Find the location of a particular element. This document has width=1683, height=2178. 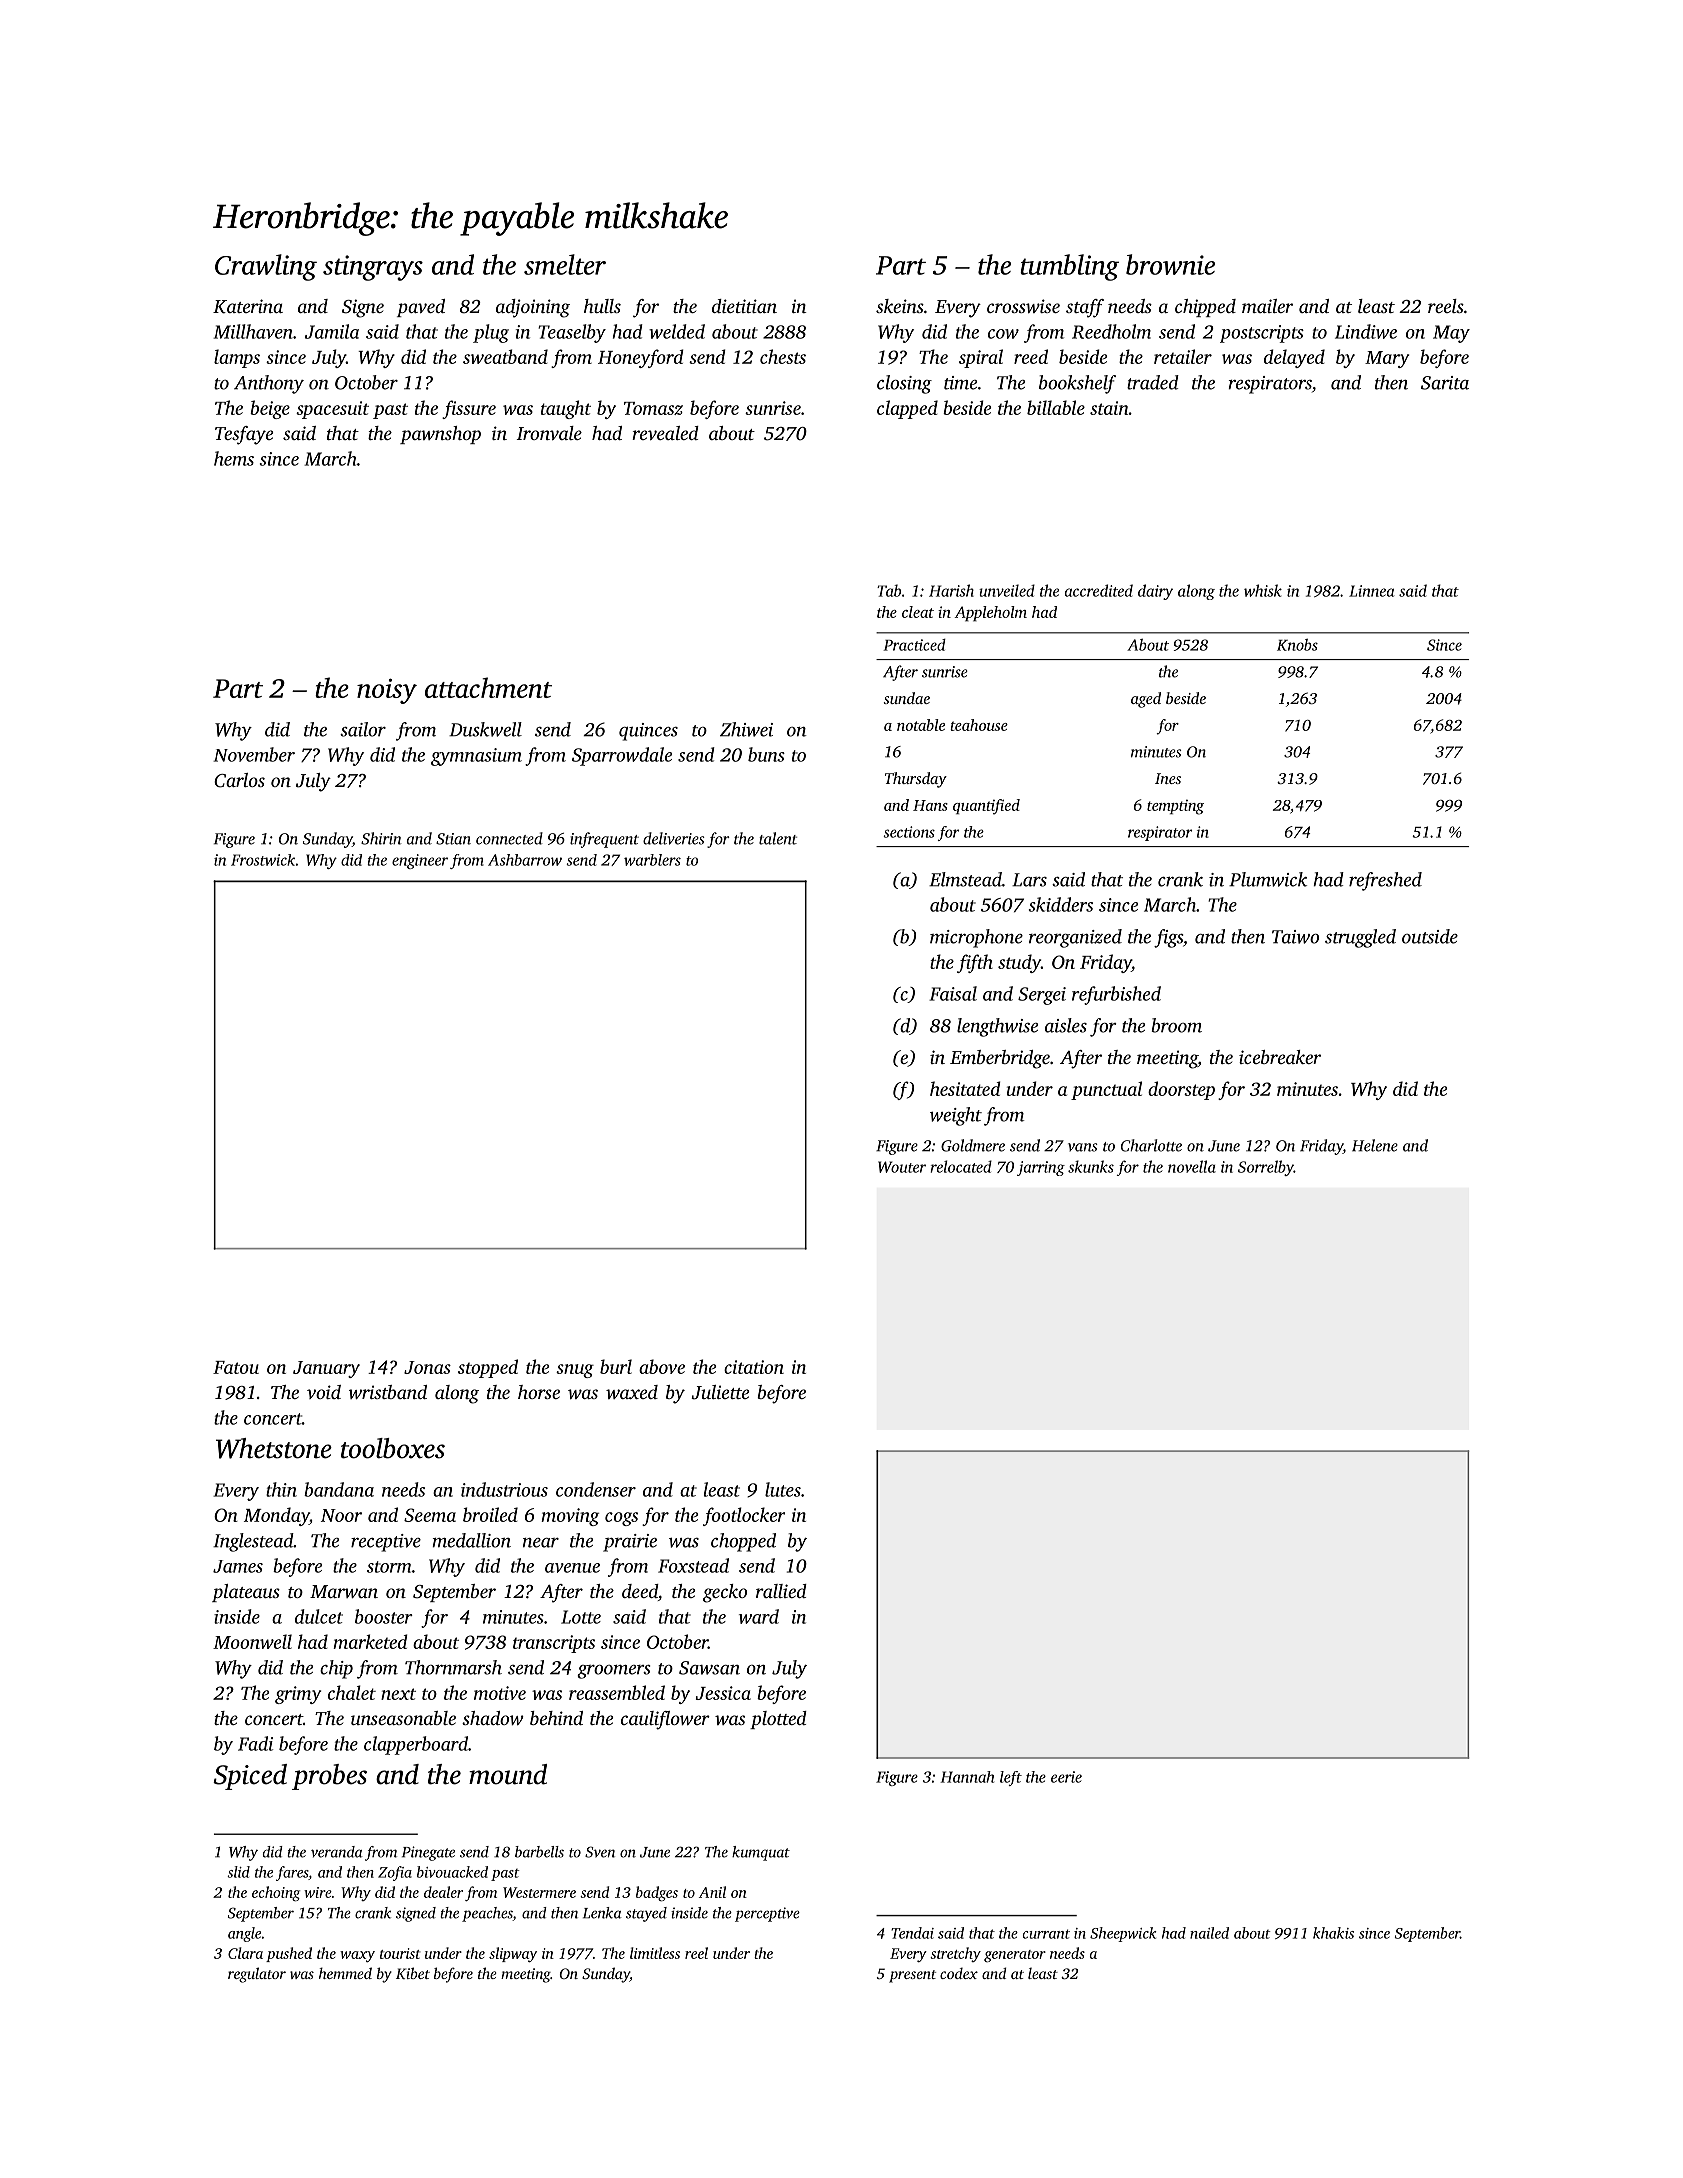

whisk is located at coordinates (1263, 590).
